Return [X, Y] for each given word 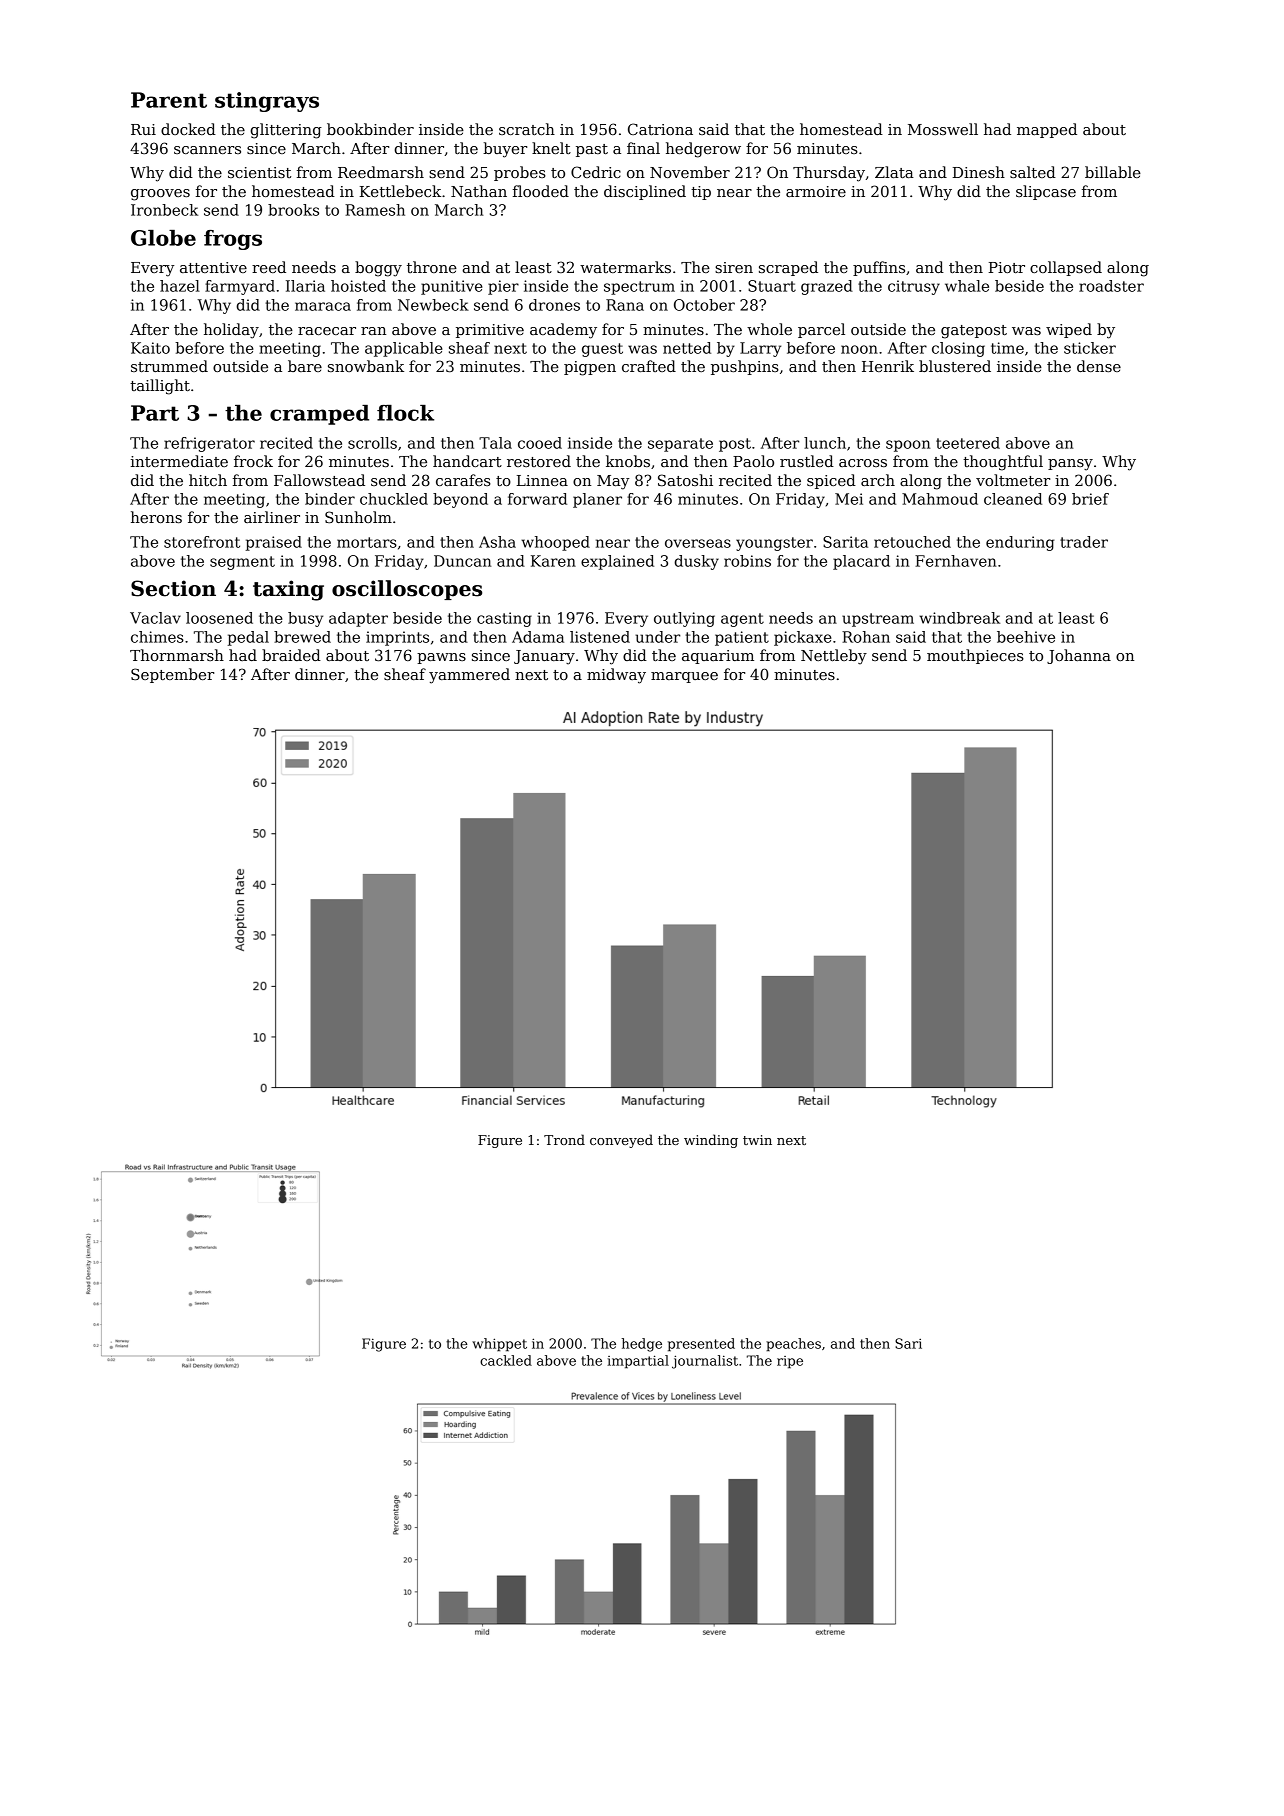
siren [734, 267]
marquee [684, 677]
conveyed [621, 1141]
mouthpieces [975, 656]
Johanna [1079, 656]
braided [291, 655]
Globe [163, 238]
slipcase [1046, 192]
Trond [564, 1139]
